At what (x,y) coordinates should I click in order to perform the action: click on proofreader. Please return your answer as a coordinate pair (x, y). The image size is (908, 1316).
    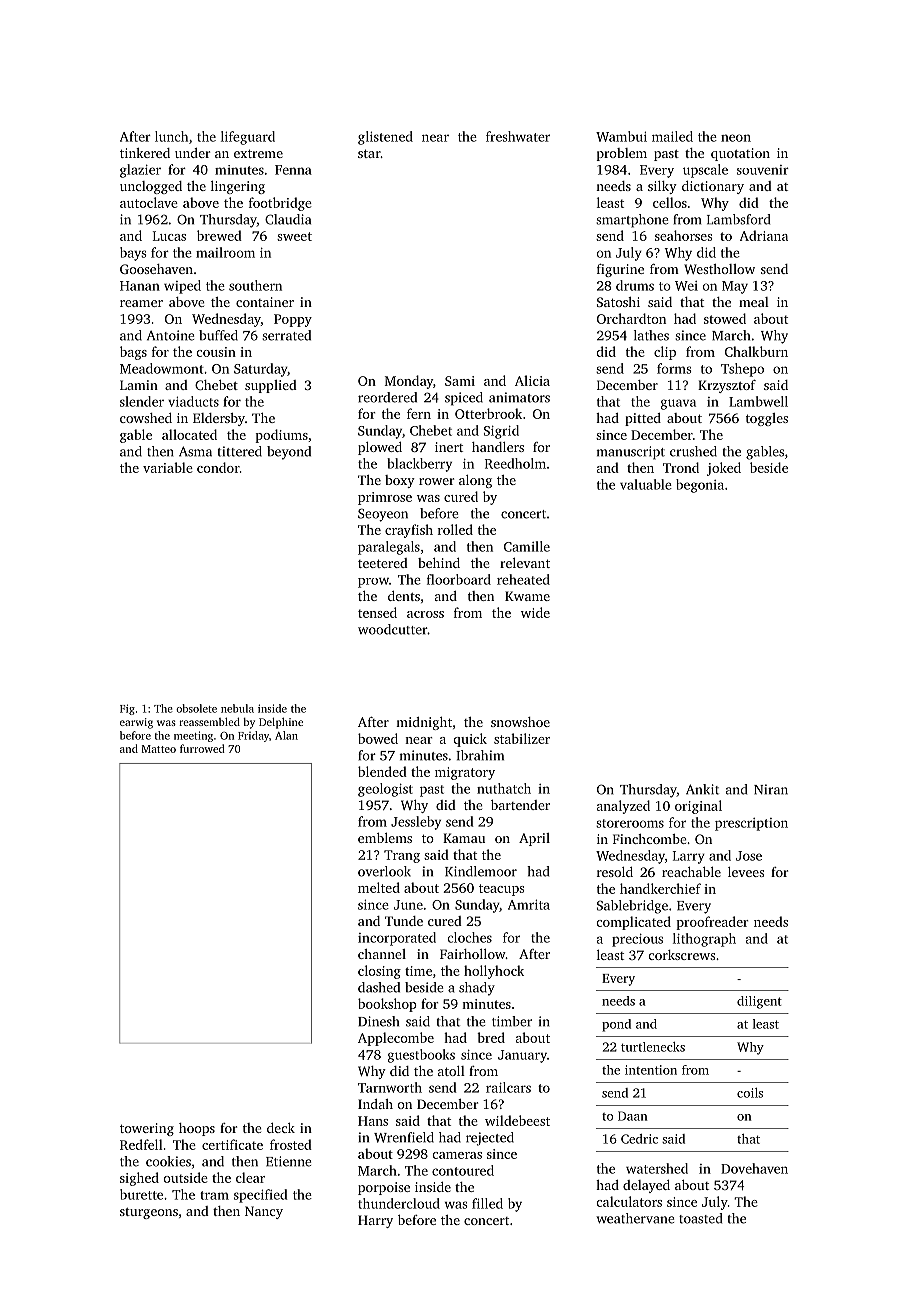
    Looking at the image, I should click on (712, 923).
